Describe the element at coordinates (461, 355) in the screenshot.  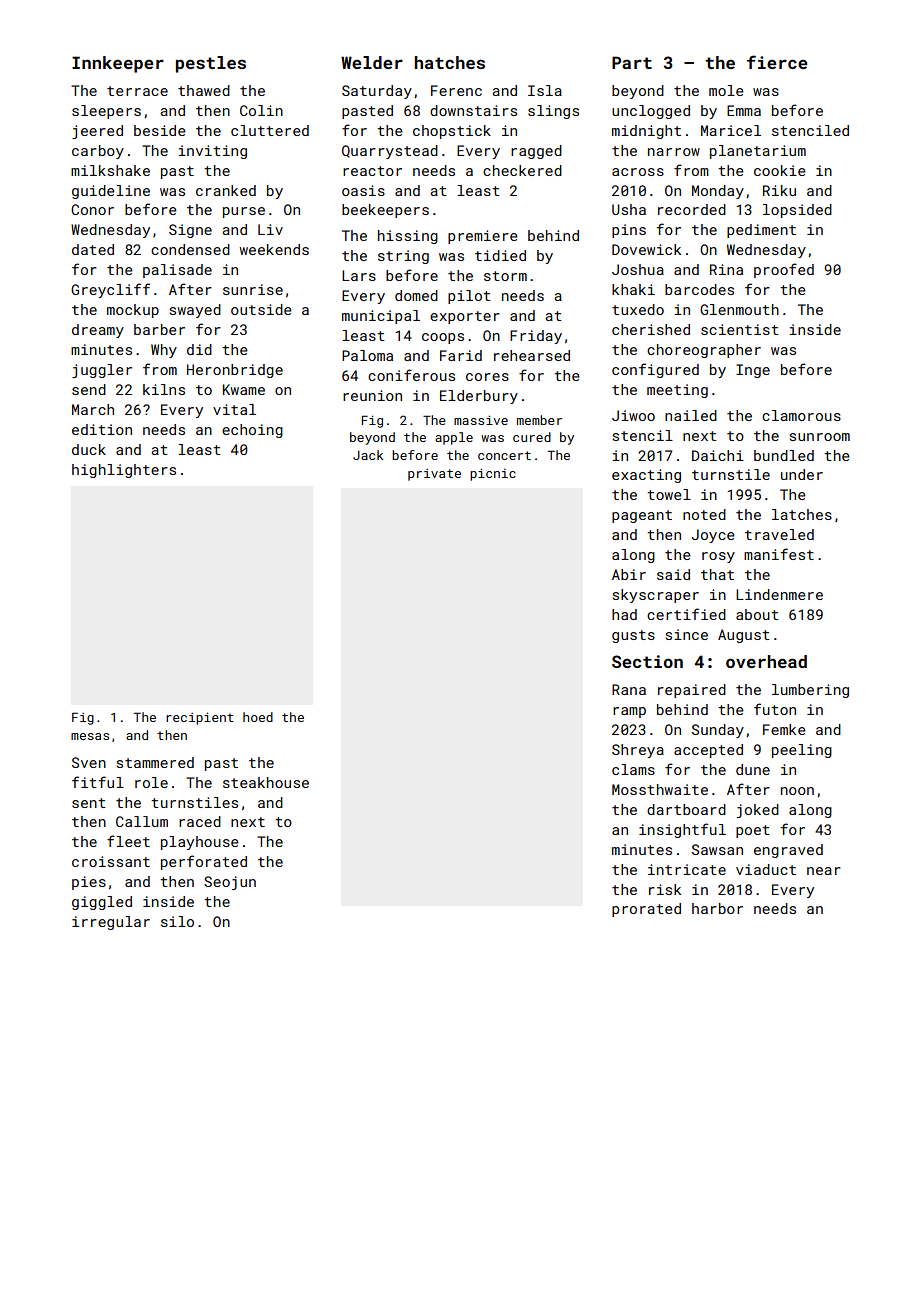
I see `Farid` at that location.
